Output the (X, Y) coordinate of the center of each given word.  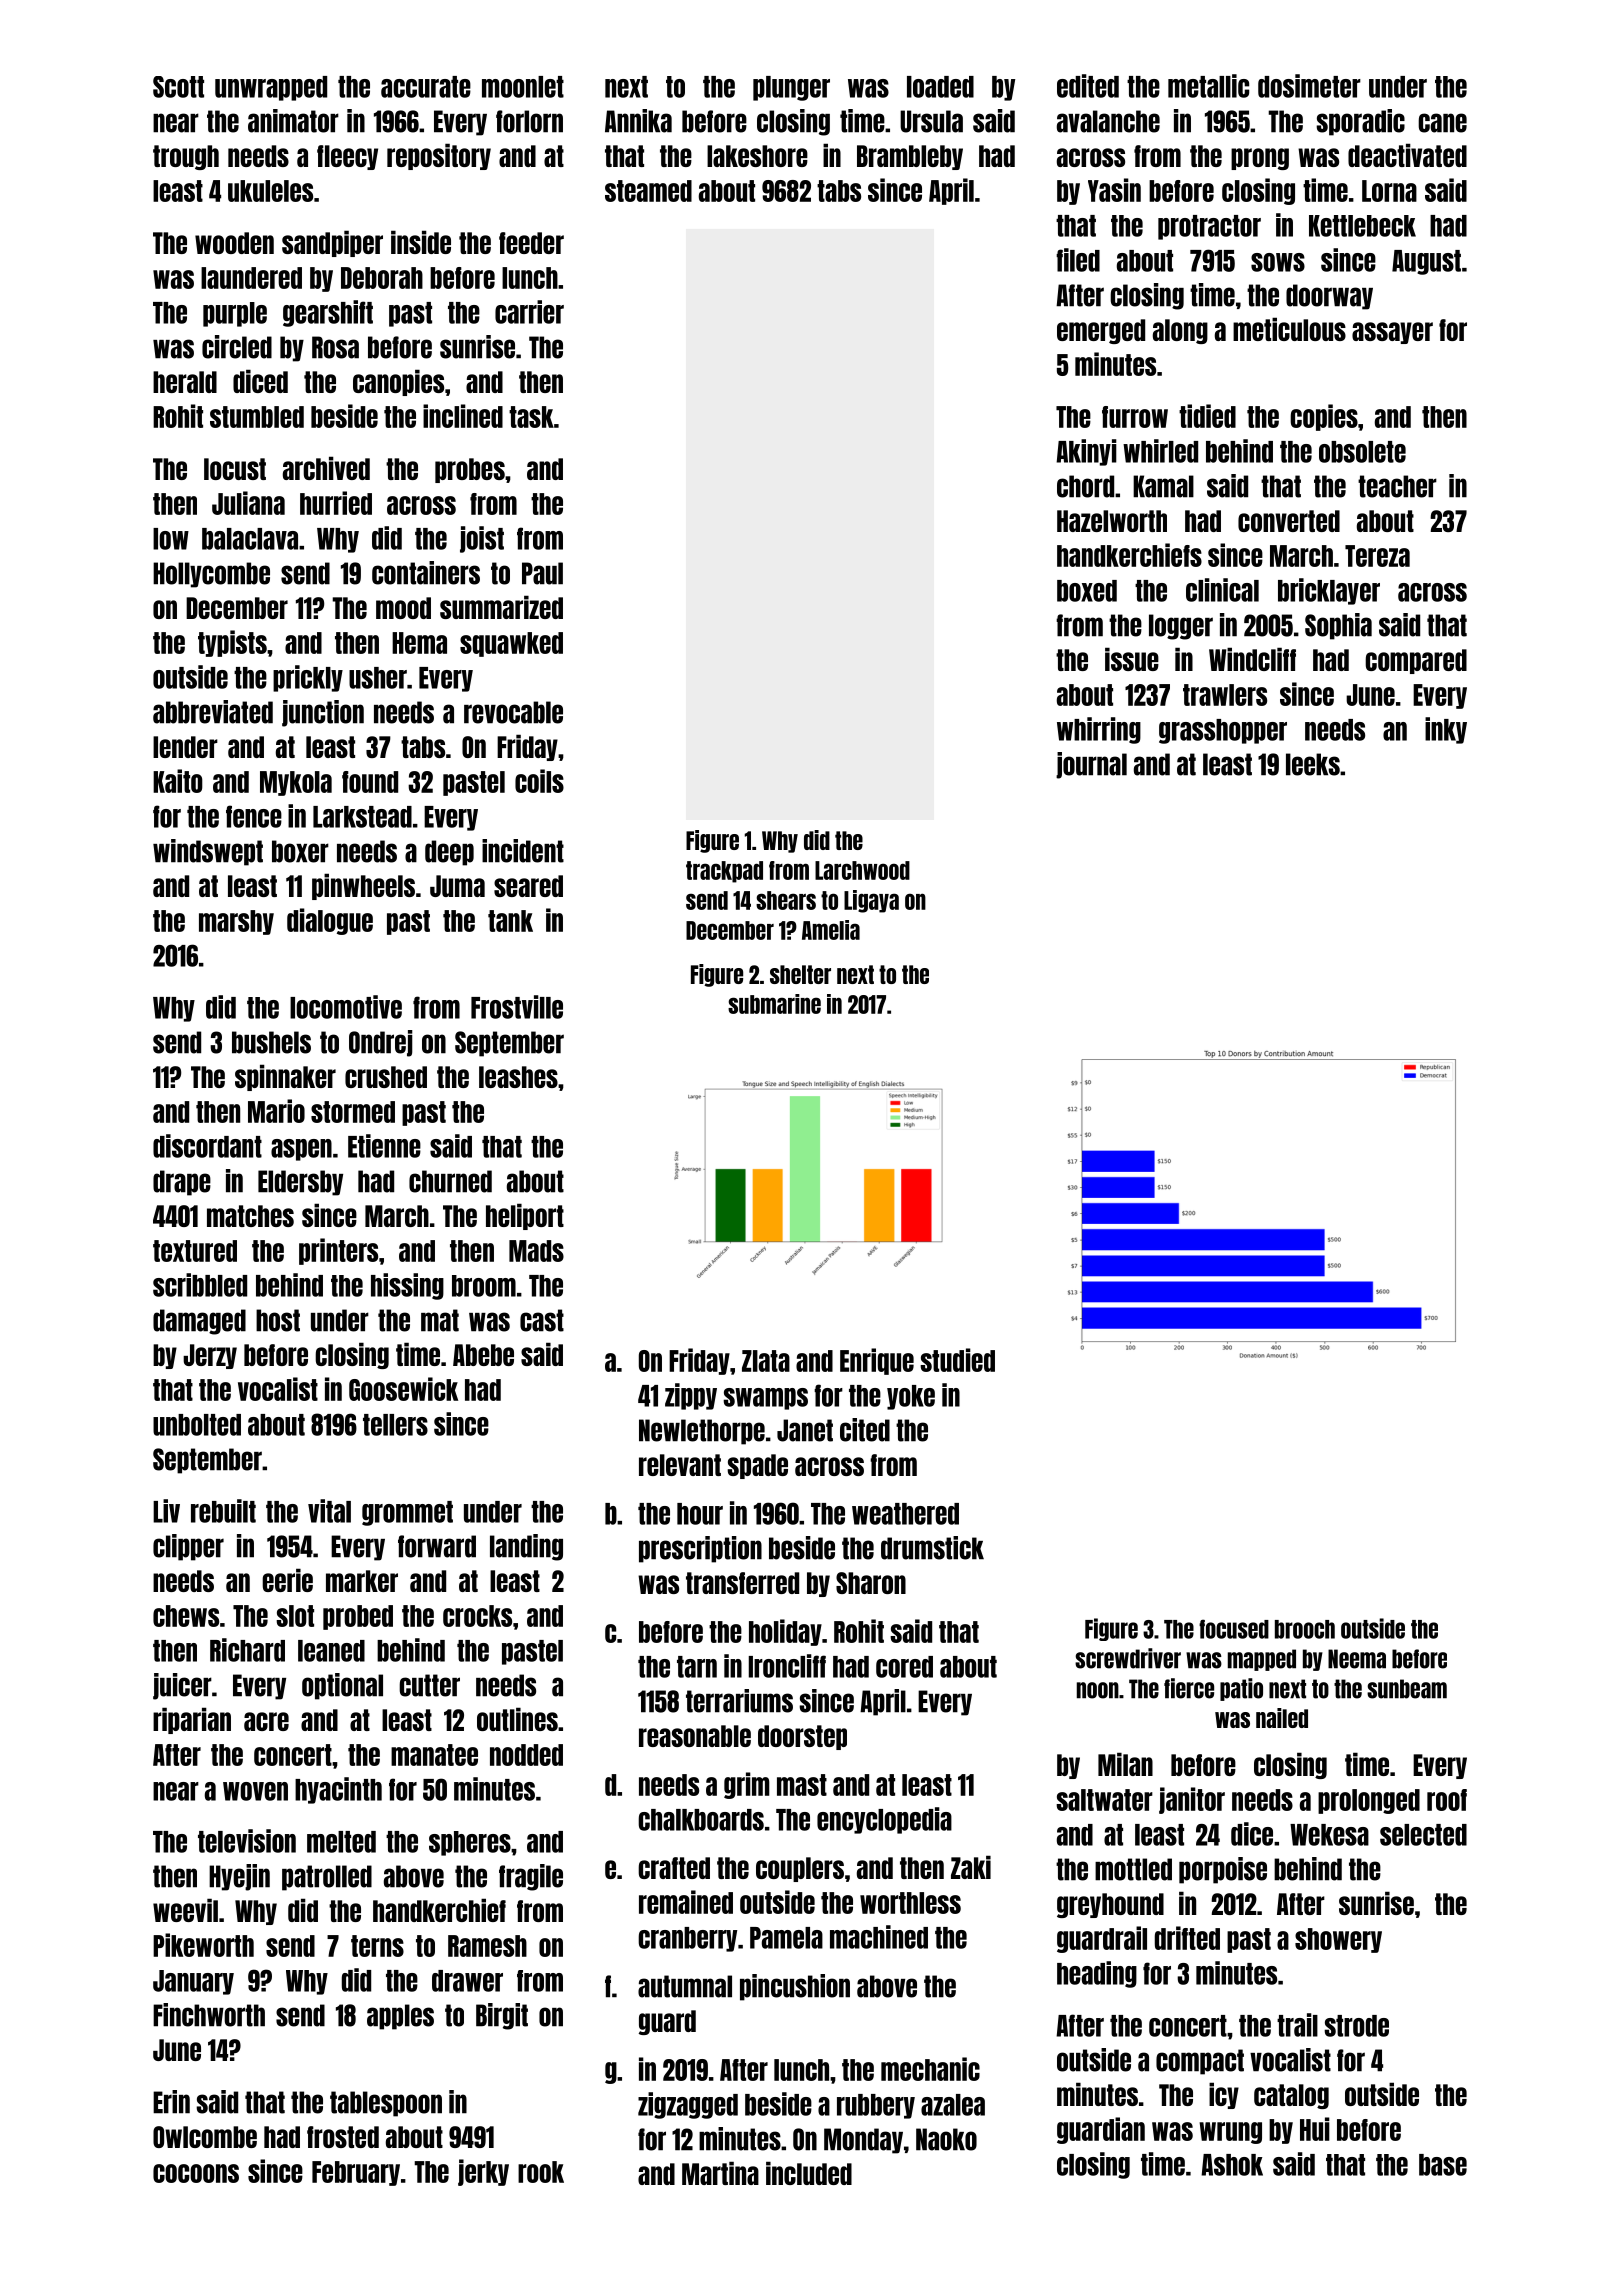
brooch (1305, 1629)
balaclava (250, 539)
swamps (765, 1399)
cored (904, 1667)
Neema (1357, 1659)
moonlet (523, 87)
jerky (483, 2172)
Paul (542, 573)
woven (255, 1791)
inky (1446, 730)
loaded (940, 87)
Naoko (946, 2139)
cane (1442, 123)
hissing (407, 1286)
